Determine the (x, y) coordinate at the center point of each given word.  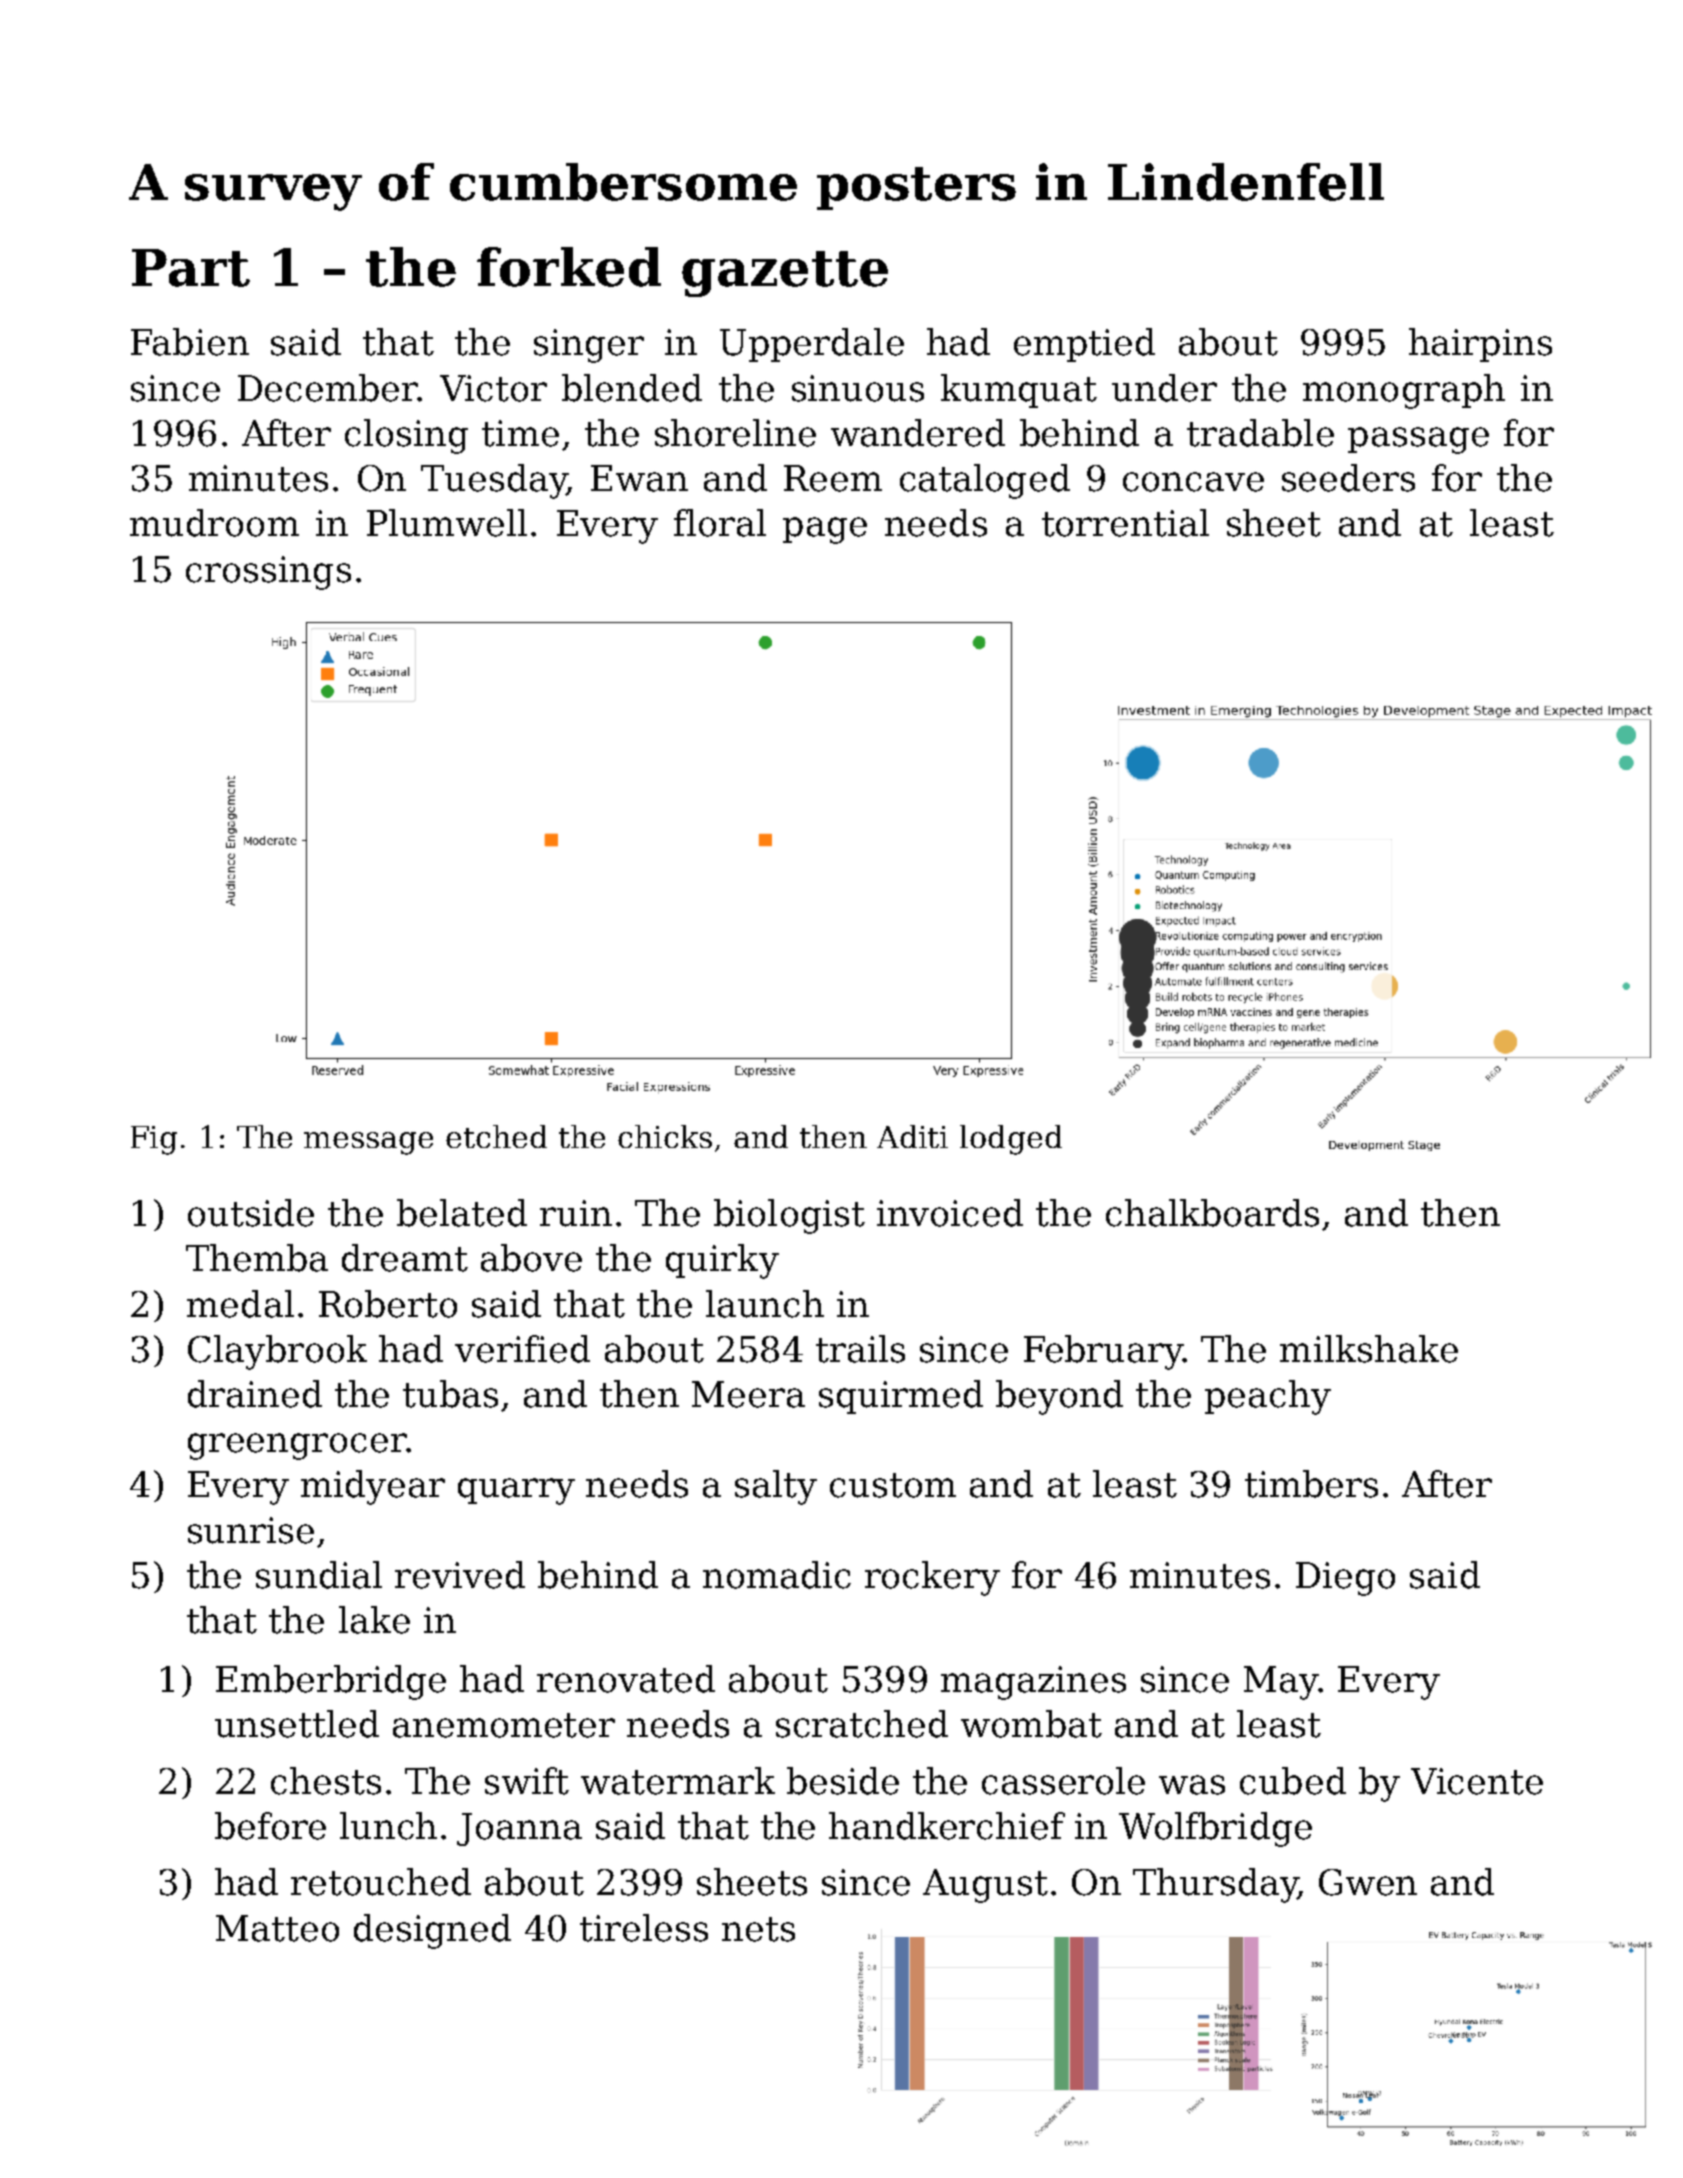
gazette (785, 274)
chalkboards (1212, 1213)
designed (432, 1931)
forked (569, 267)
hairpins (1480, 345)
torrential (1125, 523)
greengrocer (297, 1446)
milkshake (1369, 1349)
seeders (1348, 478)
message (368, 1143)
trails (860, 1349)
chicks (665, 1136)
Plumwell (447, 523)
